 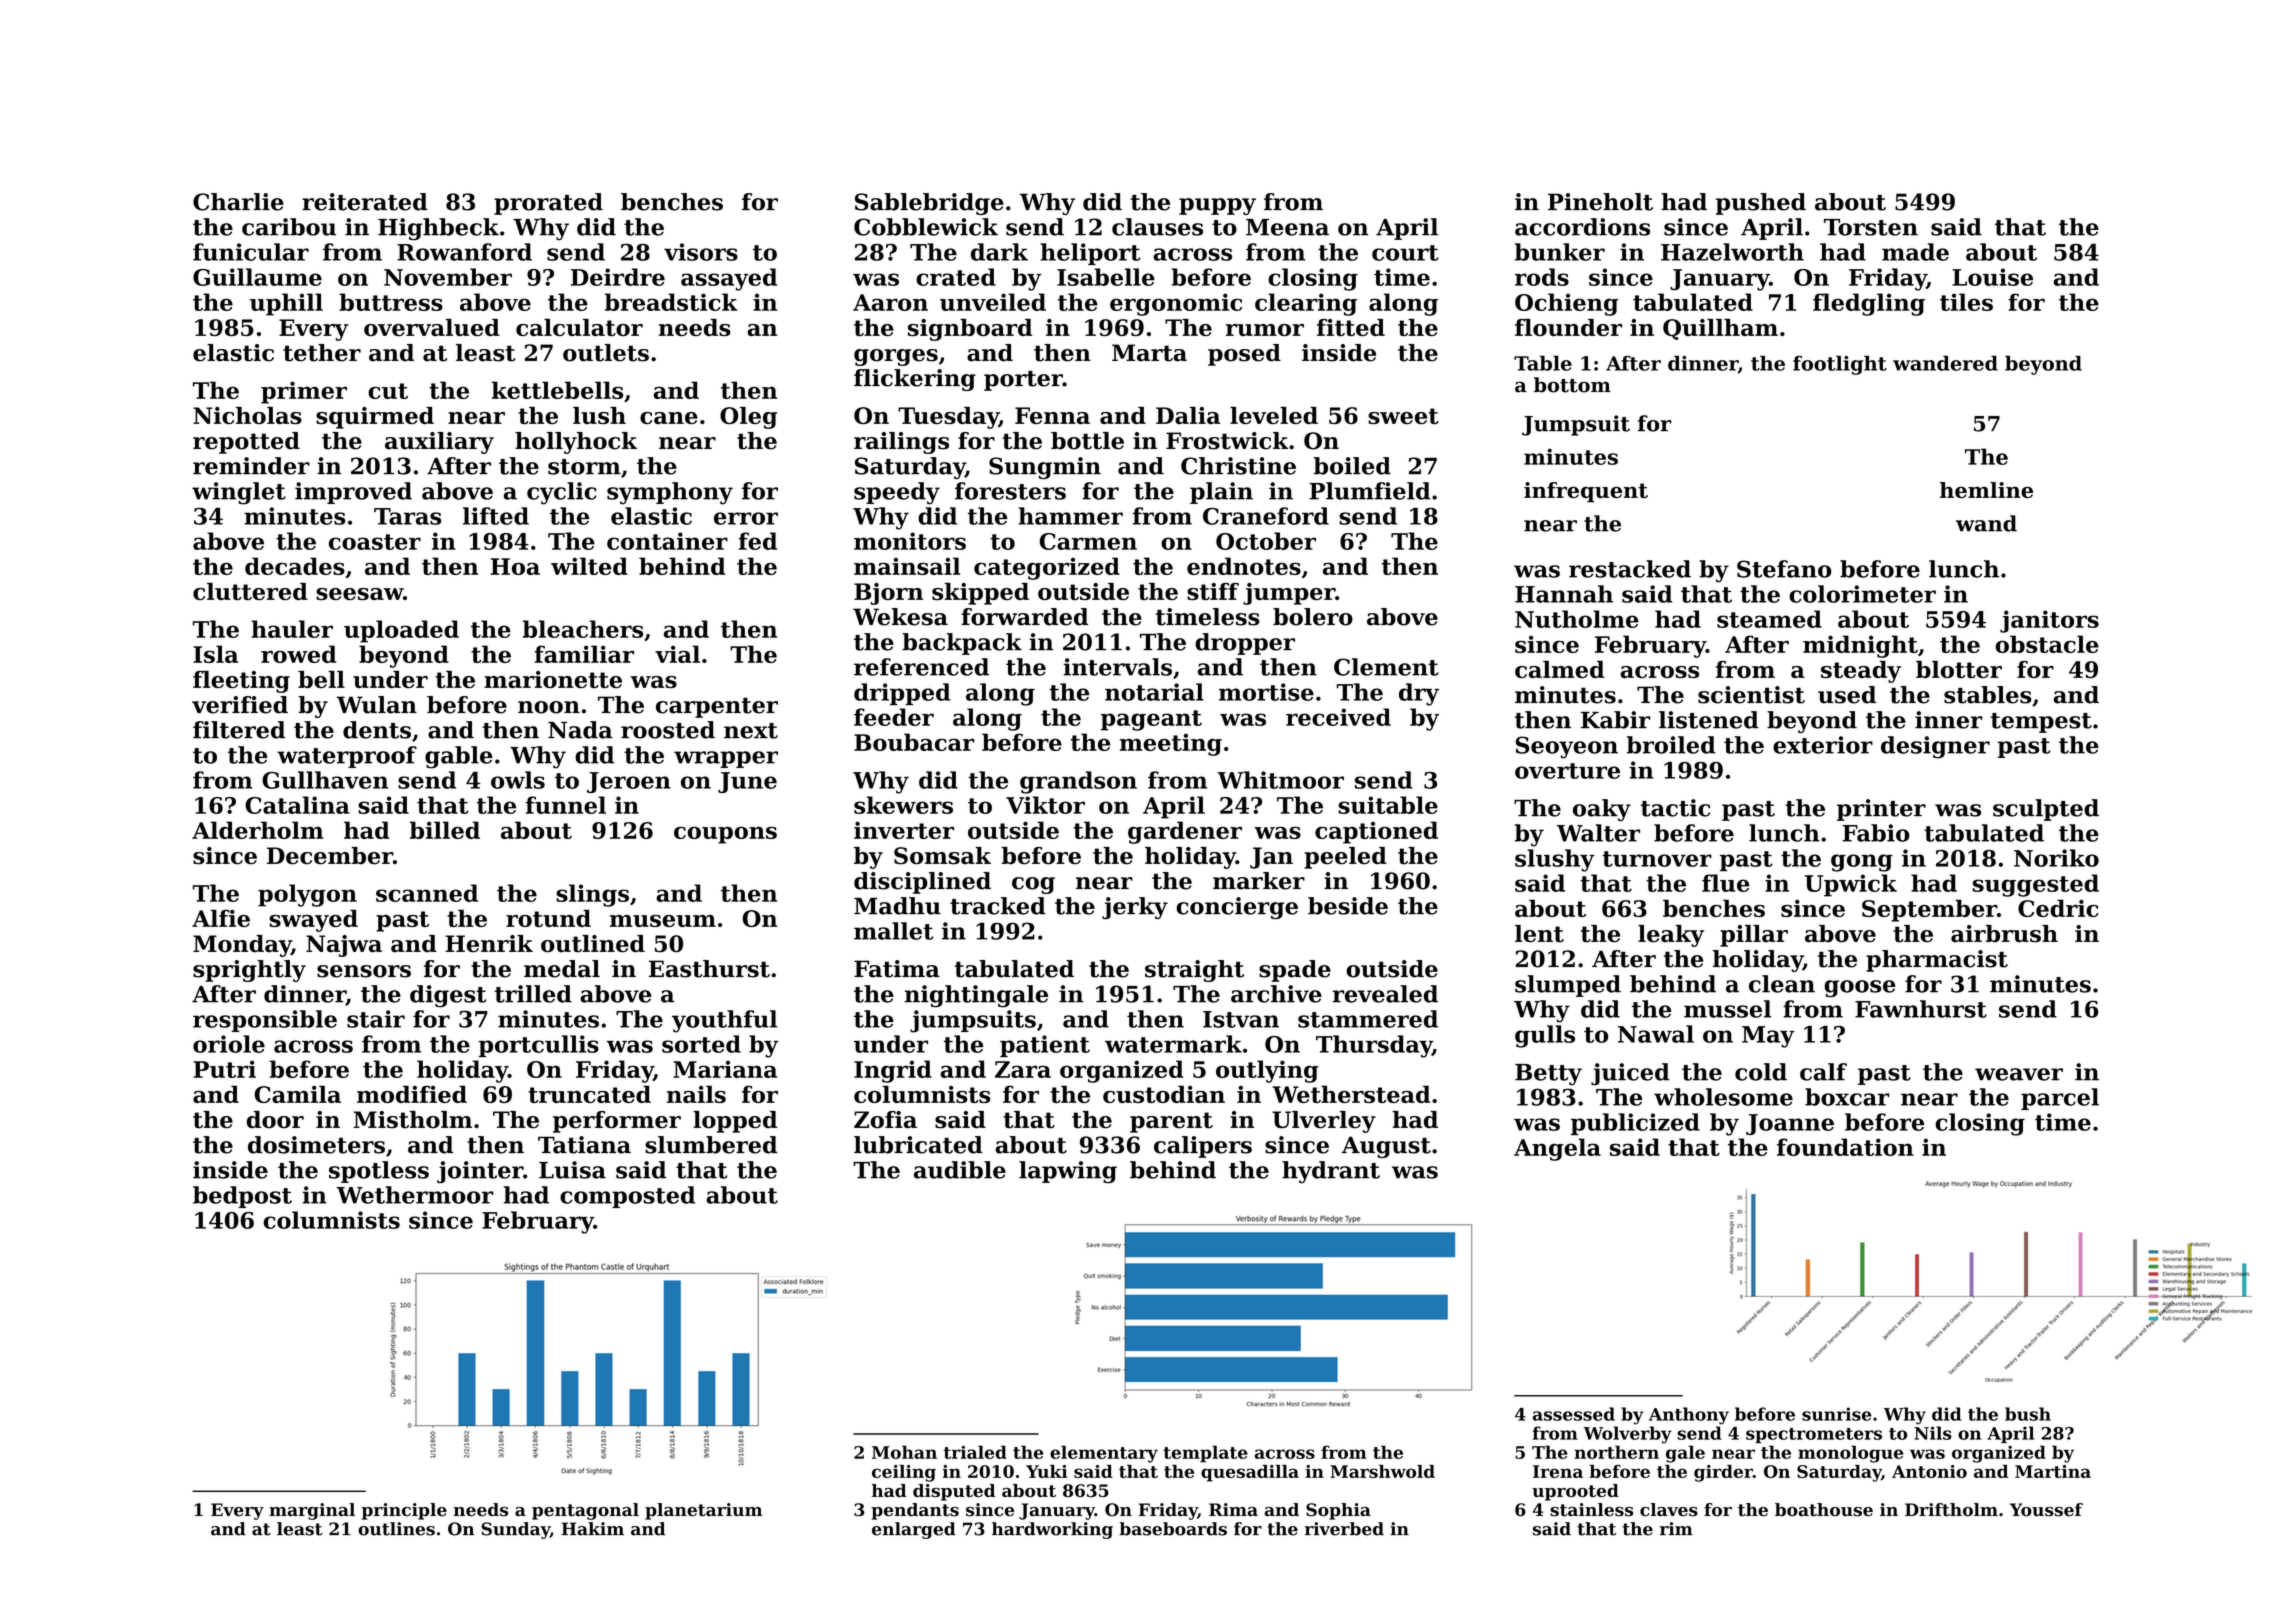 I want to click on gong, so click(x=1862, y=863).
